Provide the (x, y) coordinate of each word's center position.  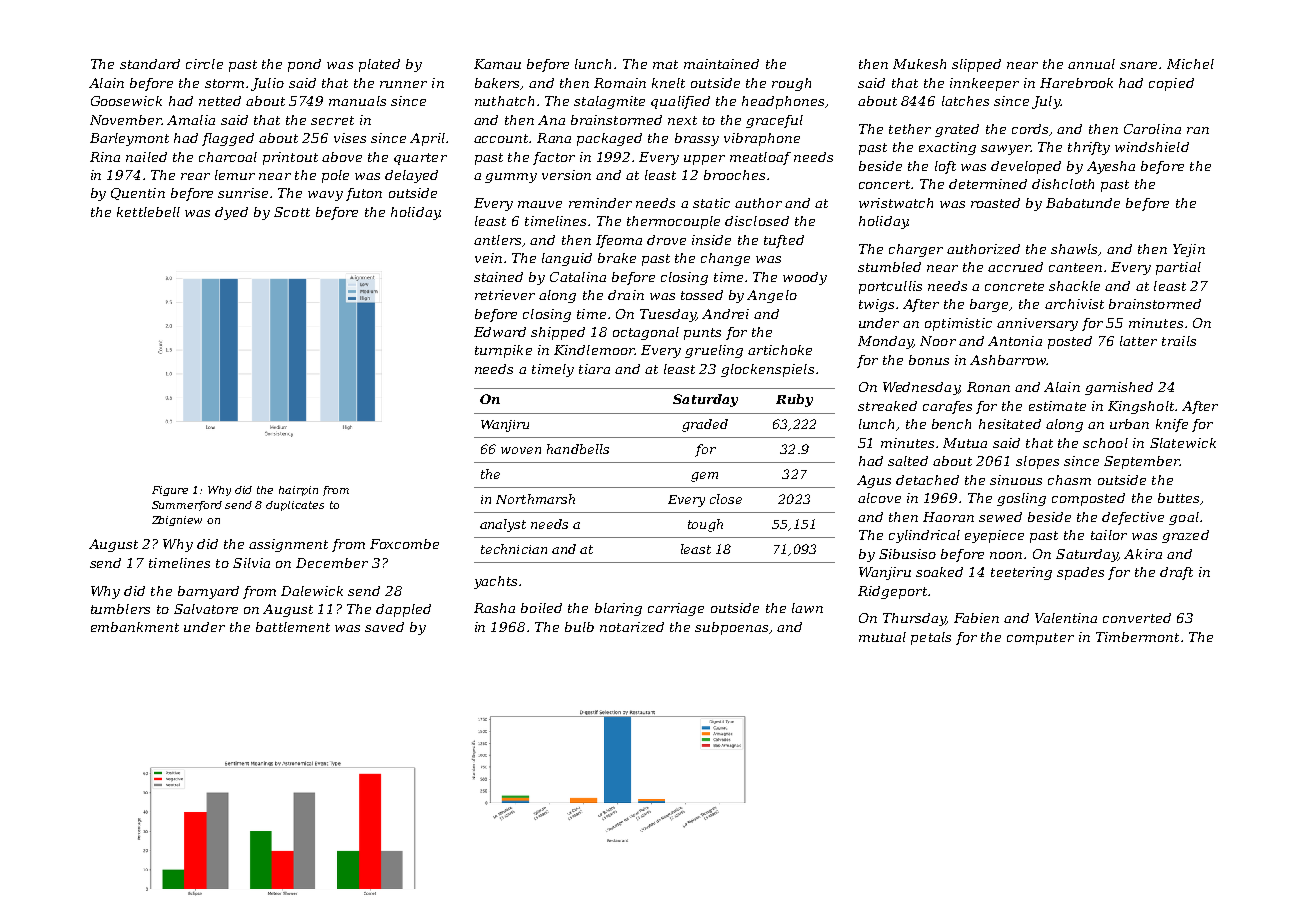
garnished (1119, 388)
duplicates (295, 506)
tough (705, 525)
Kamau (497, 64)
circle (204, 64)
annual (1091, 64)
